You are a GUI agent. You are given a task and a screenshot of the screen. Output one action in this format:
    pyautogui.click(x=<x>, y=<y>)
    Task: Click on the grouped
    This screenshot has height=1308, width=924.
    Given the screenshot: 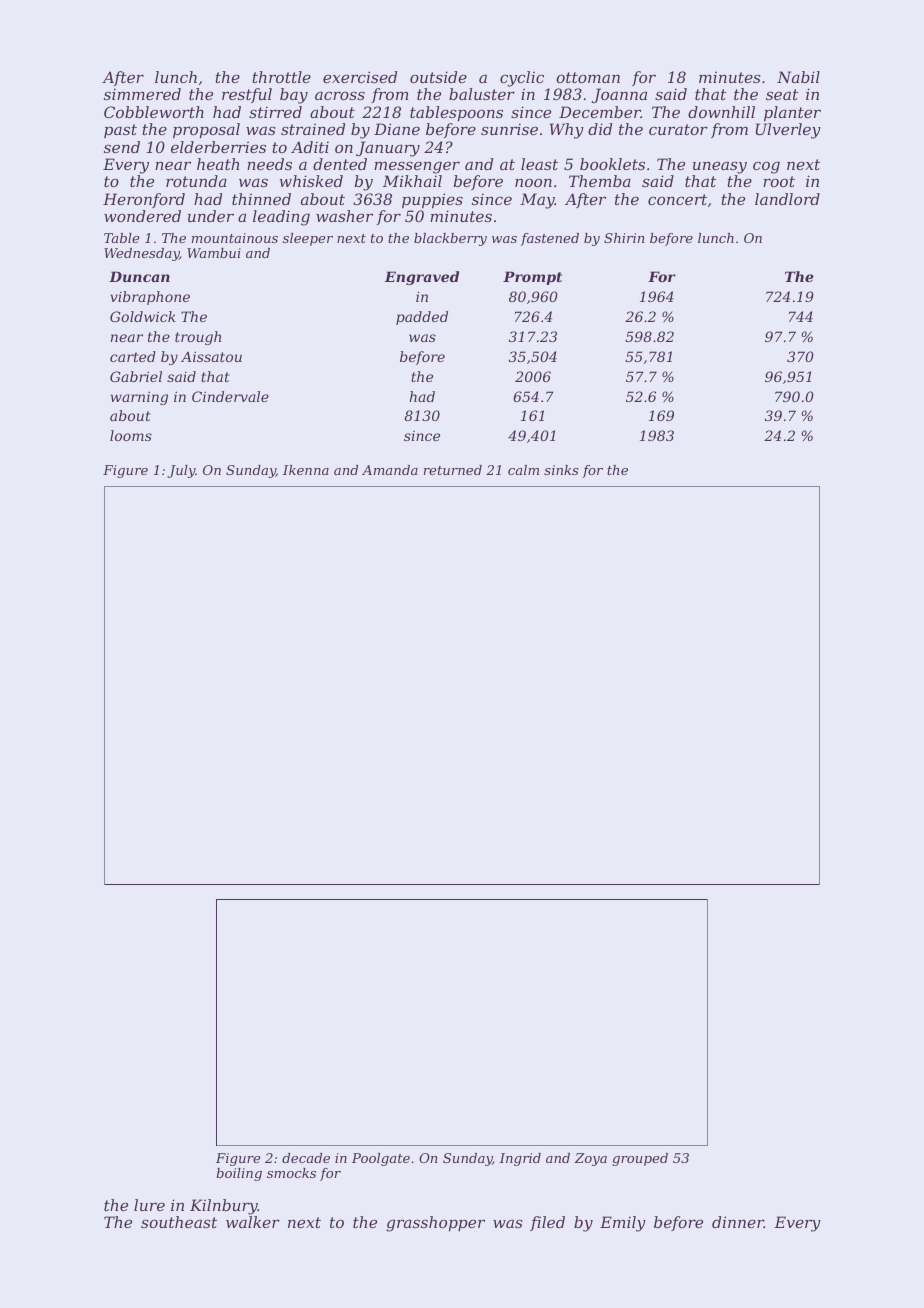 What is the action you would take?
    pyautogui.click(x=640, y=1159)
